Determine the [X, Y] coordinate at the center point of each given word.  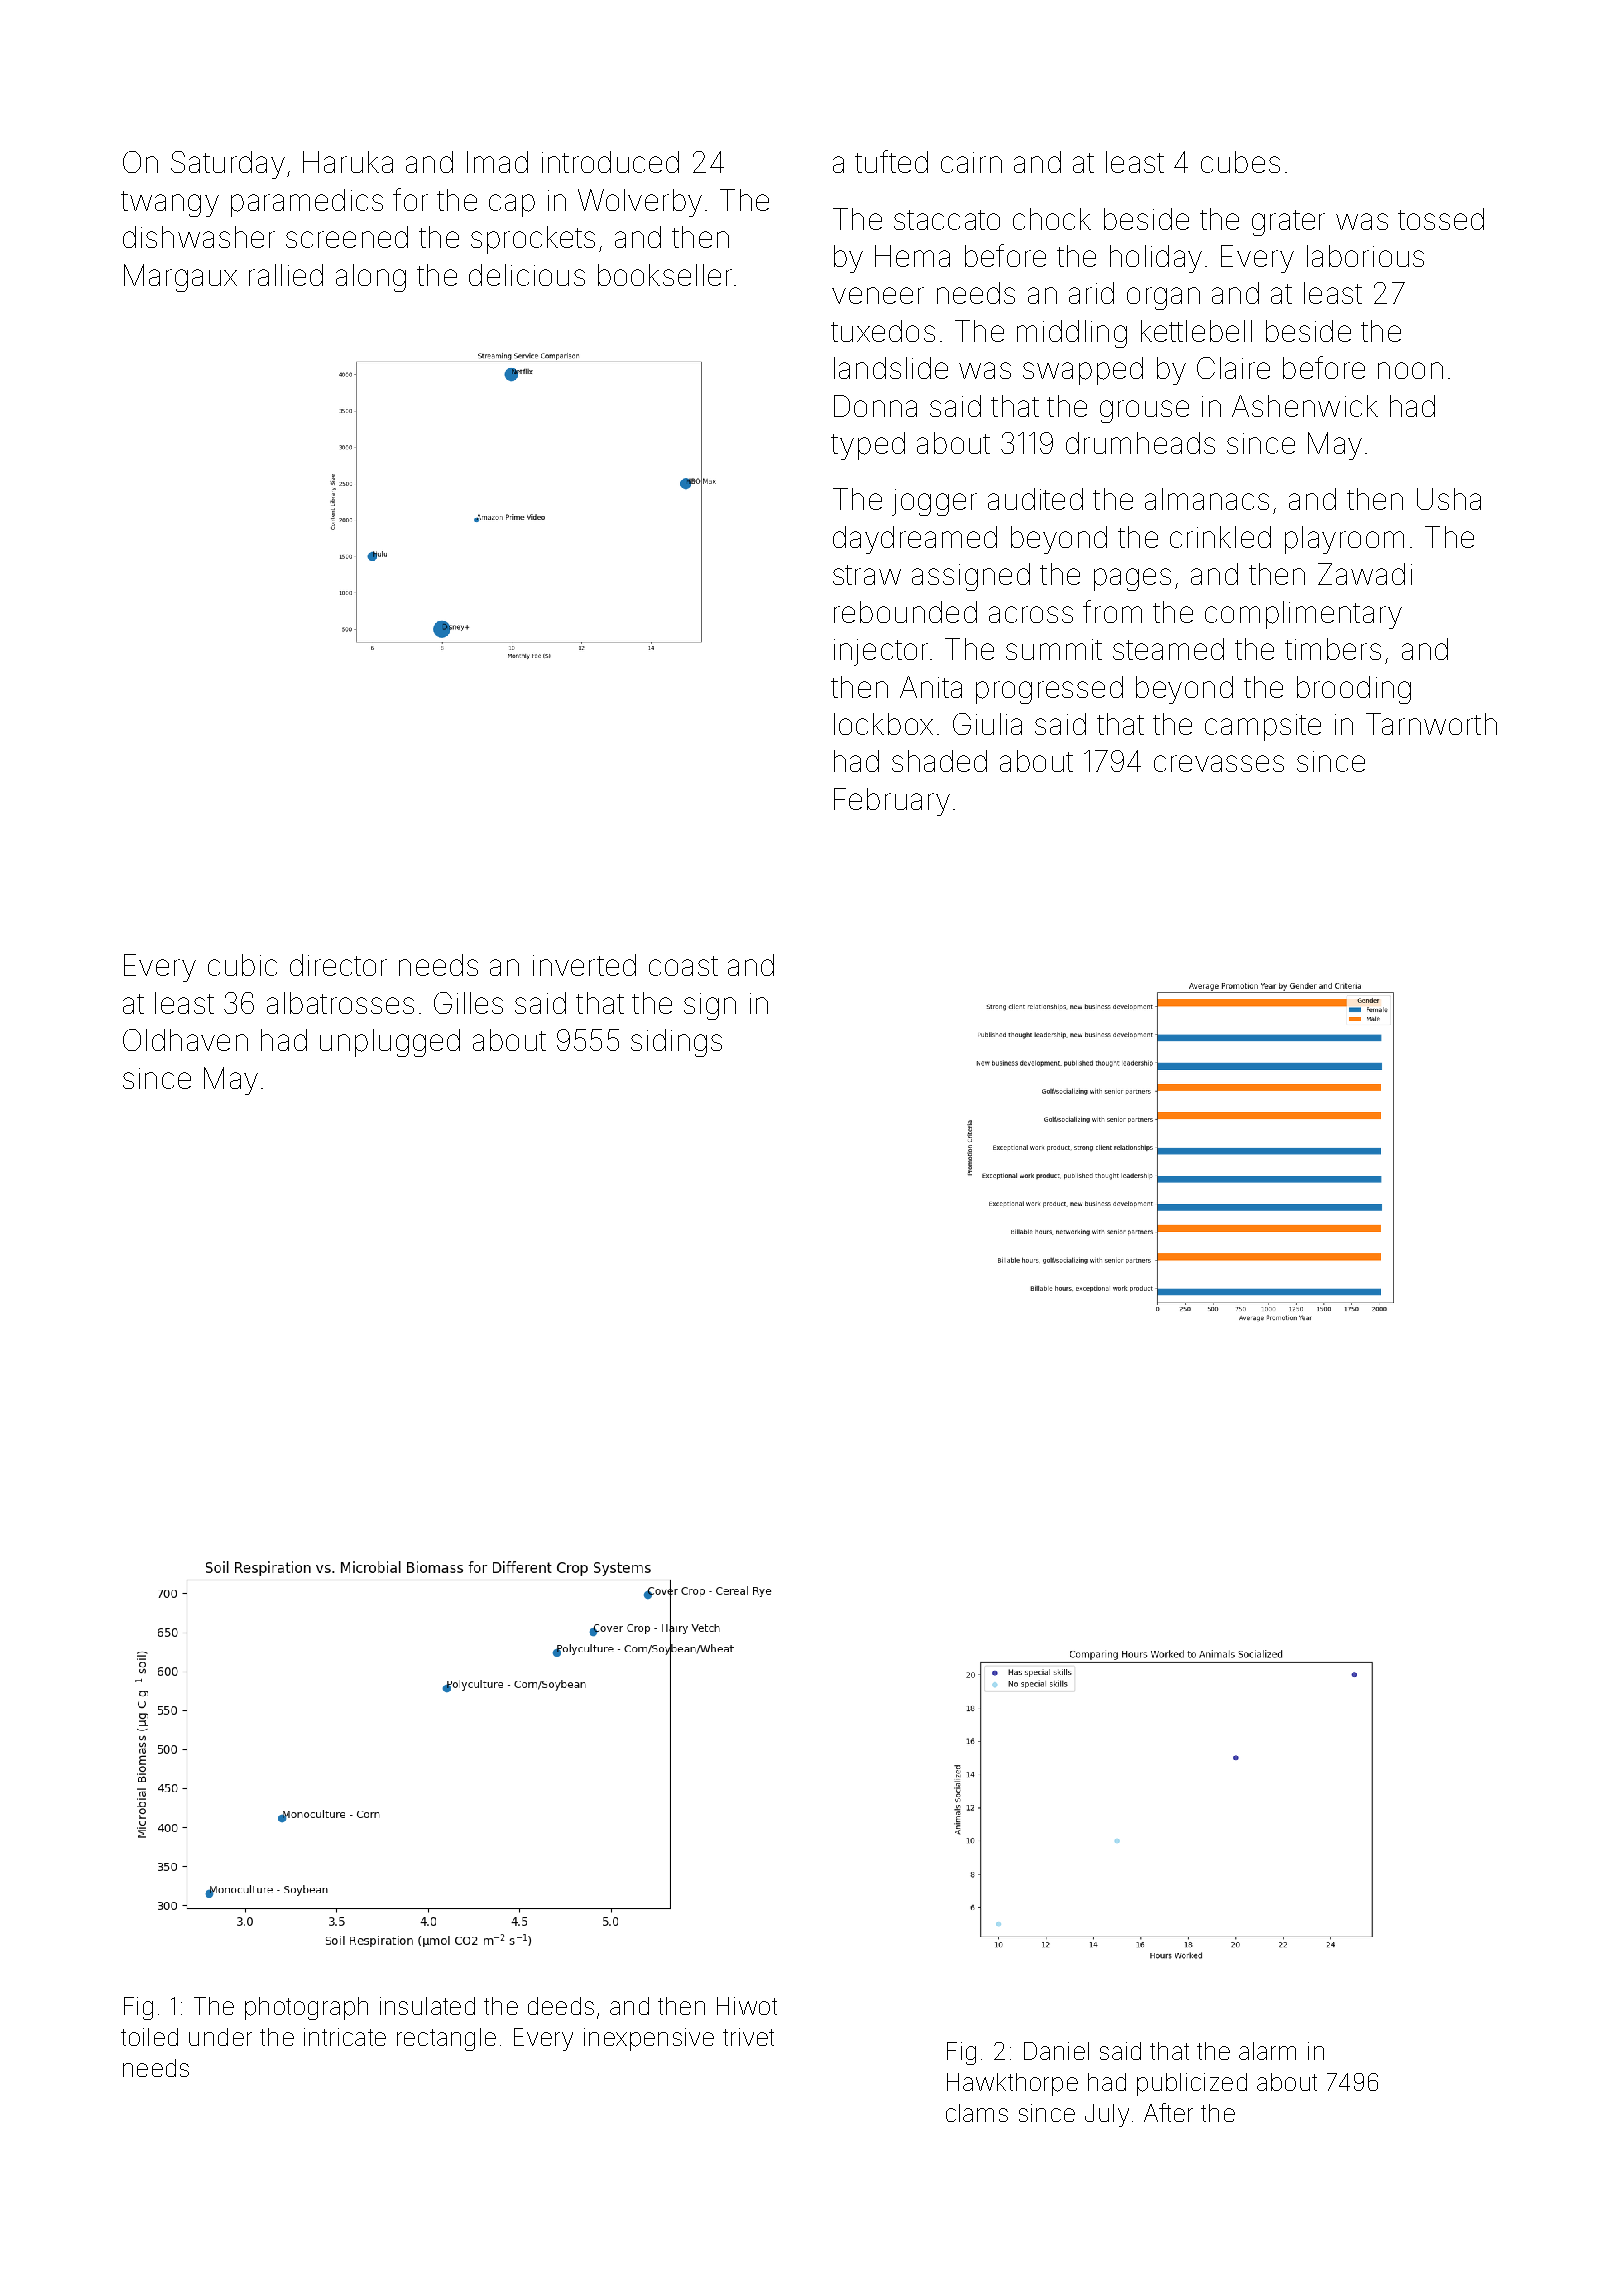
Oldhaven [185, 1040]
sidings [676, 1043]
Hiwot [747, 2006]
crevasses [1219, 763]
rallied [286, 275]
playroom [1344, 540]
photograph [306, 2008]
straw [867, 575]
